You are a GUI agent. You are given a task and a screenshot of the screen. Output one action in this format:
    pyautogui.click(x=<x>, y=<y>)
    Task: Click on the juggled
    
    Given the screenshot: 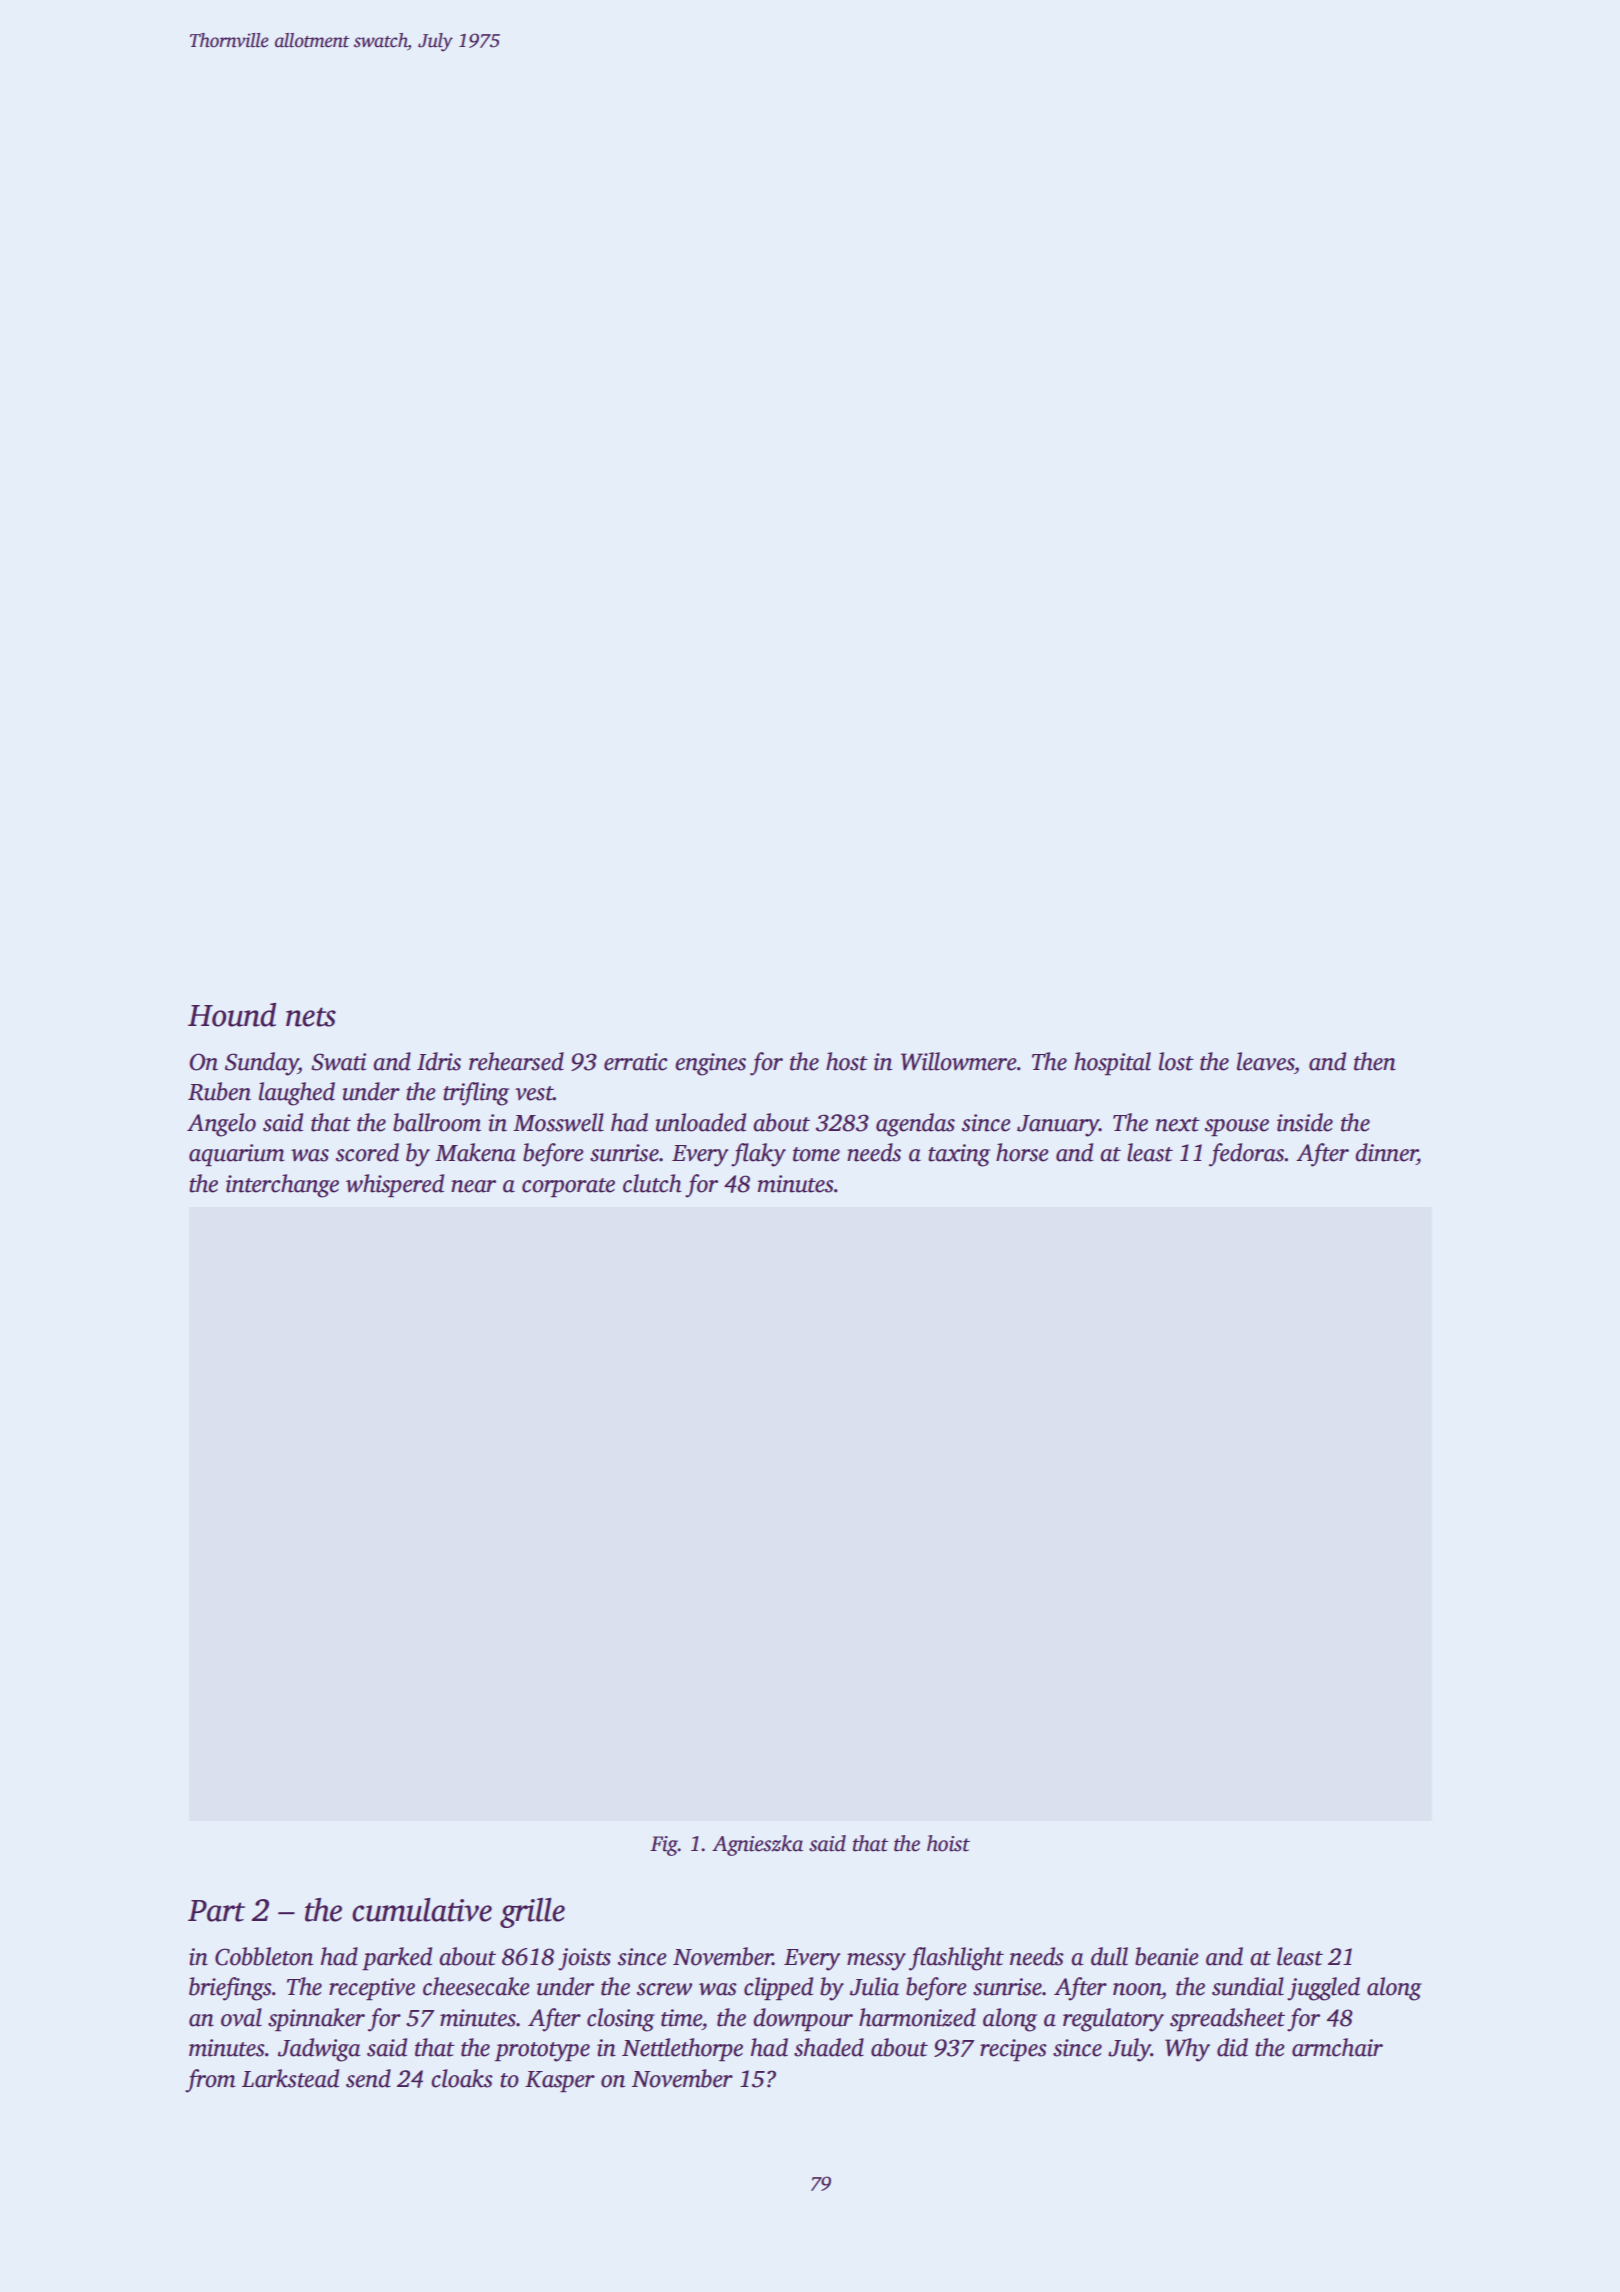 What is the action you would take?
    pyautogui.click(x=1323, y=1989)
